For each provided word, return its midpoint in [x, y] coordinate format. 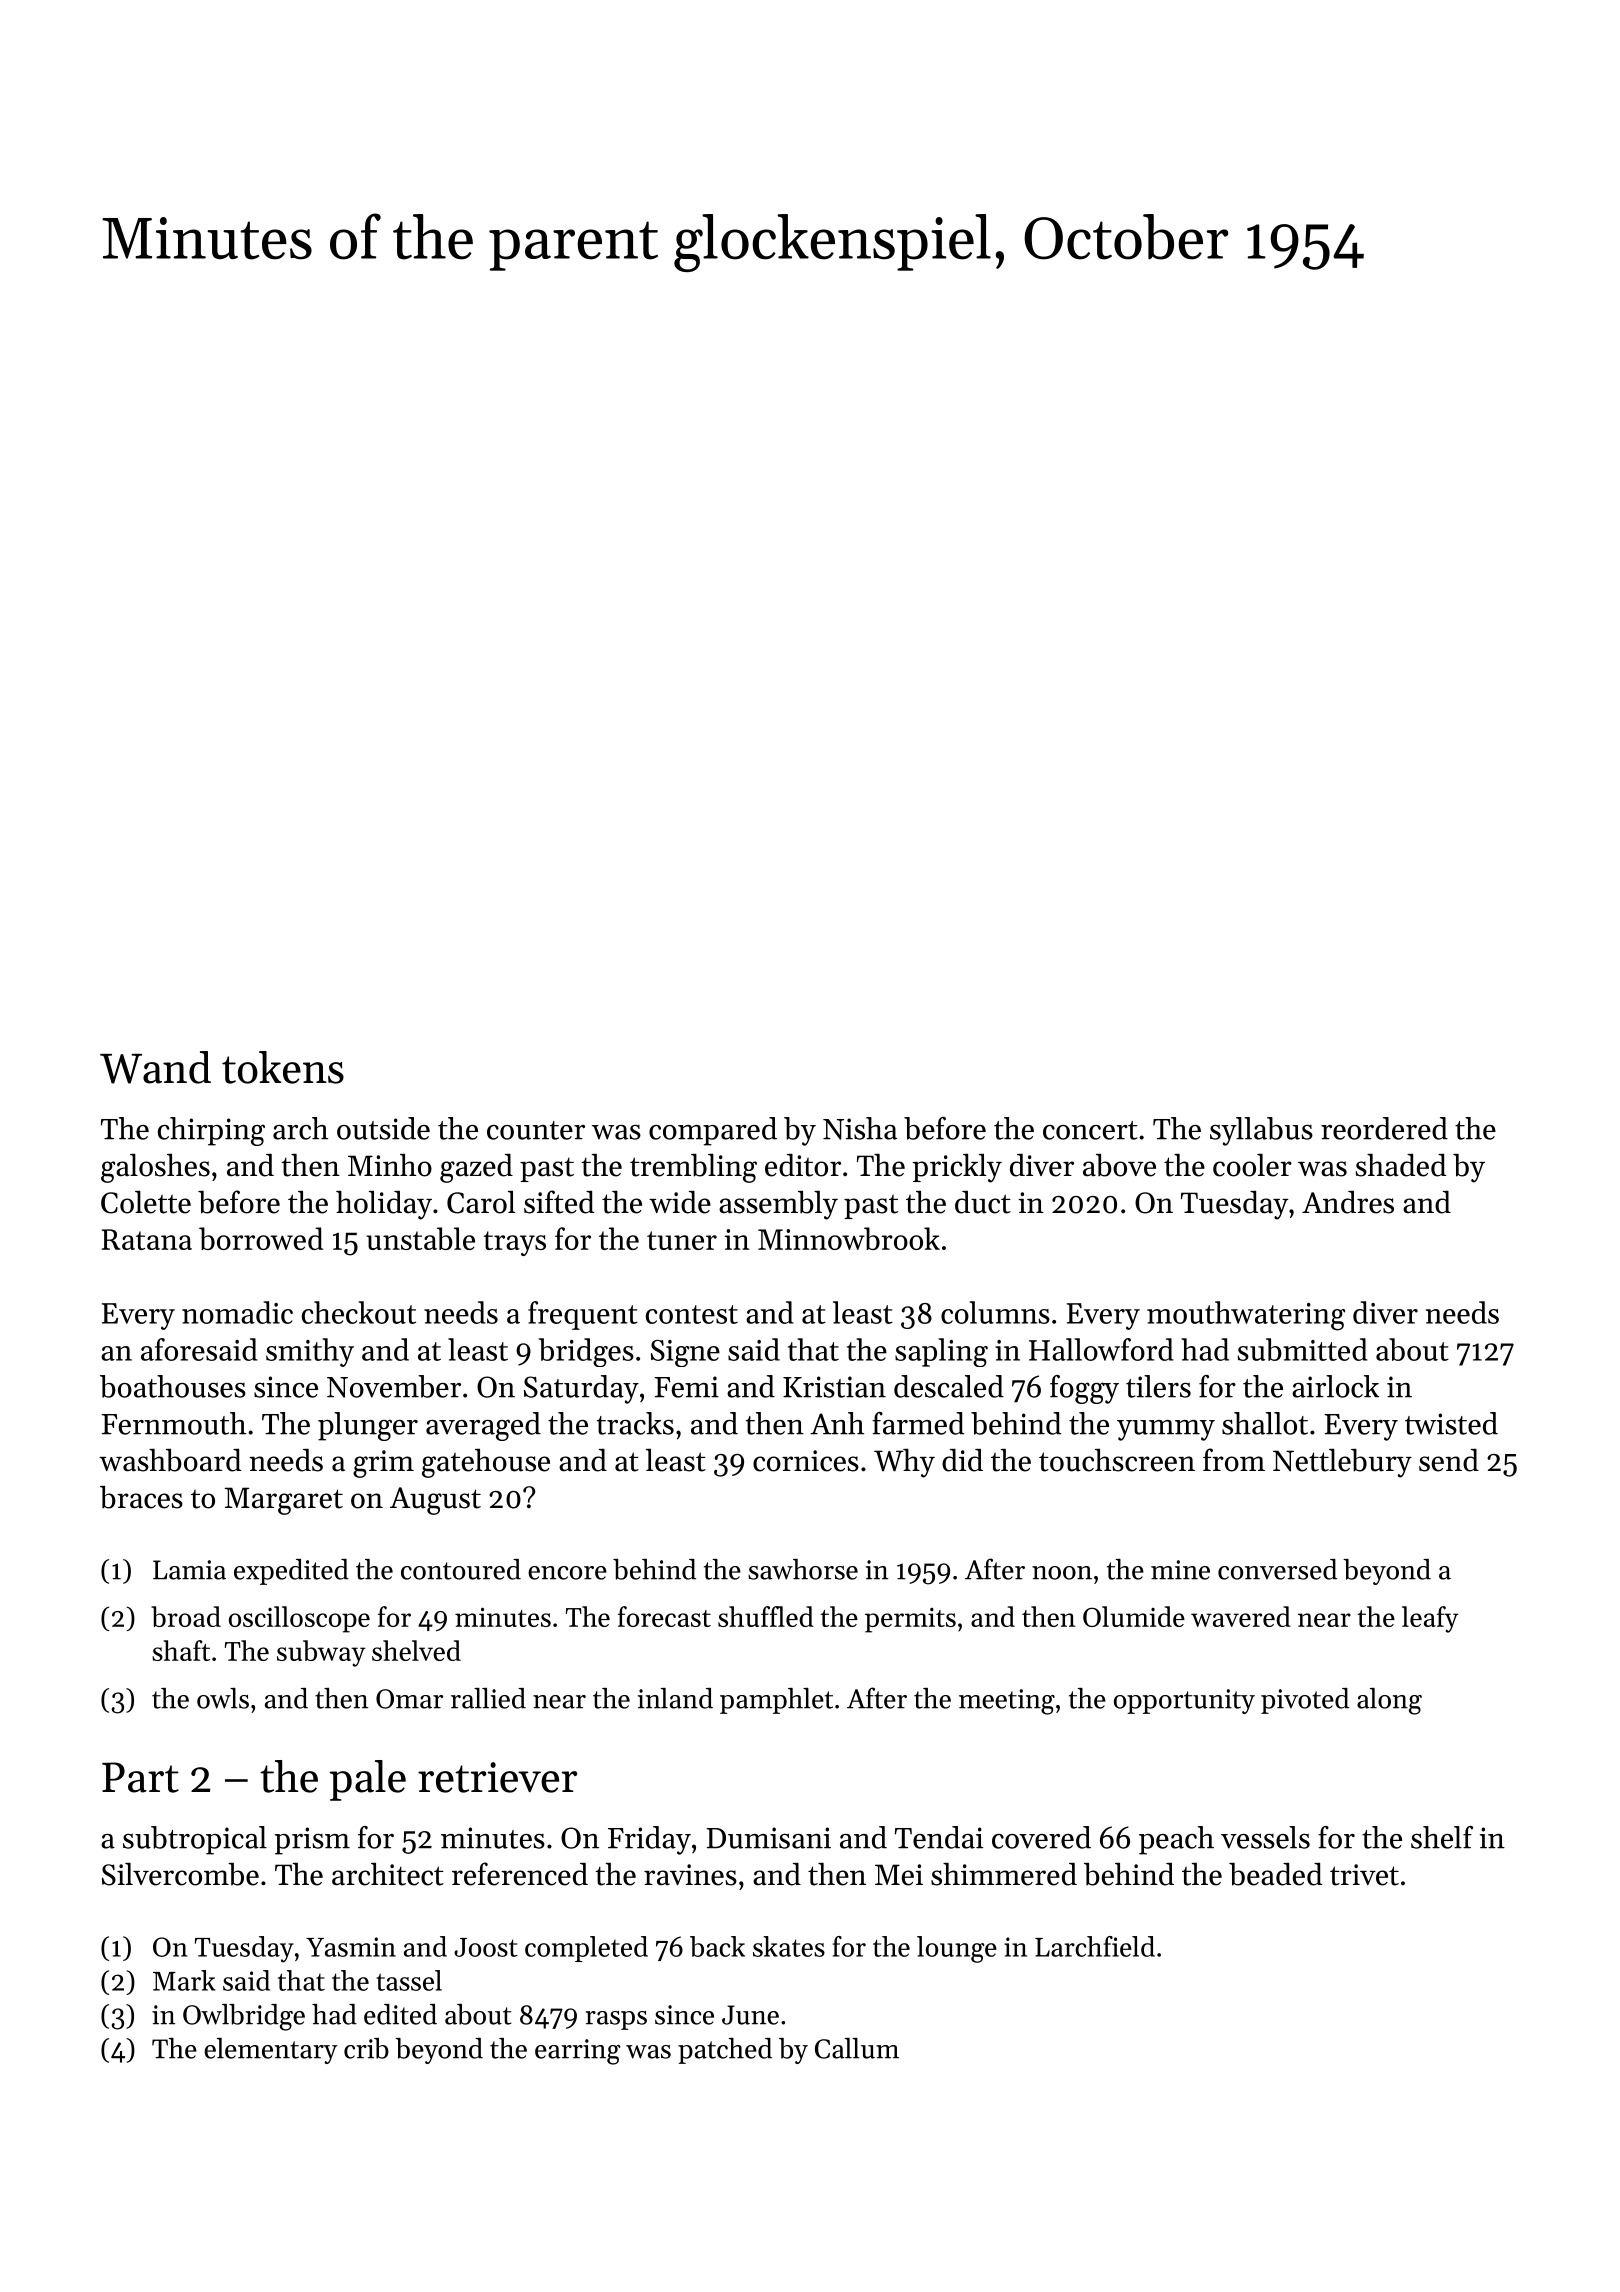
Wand [155, 1067]
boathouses [173, 1386]
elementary [271, 2051]
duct [983, 1202]
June [750, 2015]
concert [1090, 1130]
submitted [1302, 1349]
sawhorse [803, 1569]
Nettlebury [1342, 1463]
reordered [1384, 1128]
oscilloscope [299, 1619]
